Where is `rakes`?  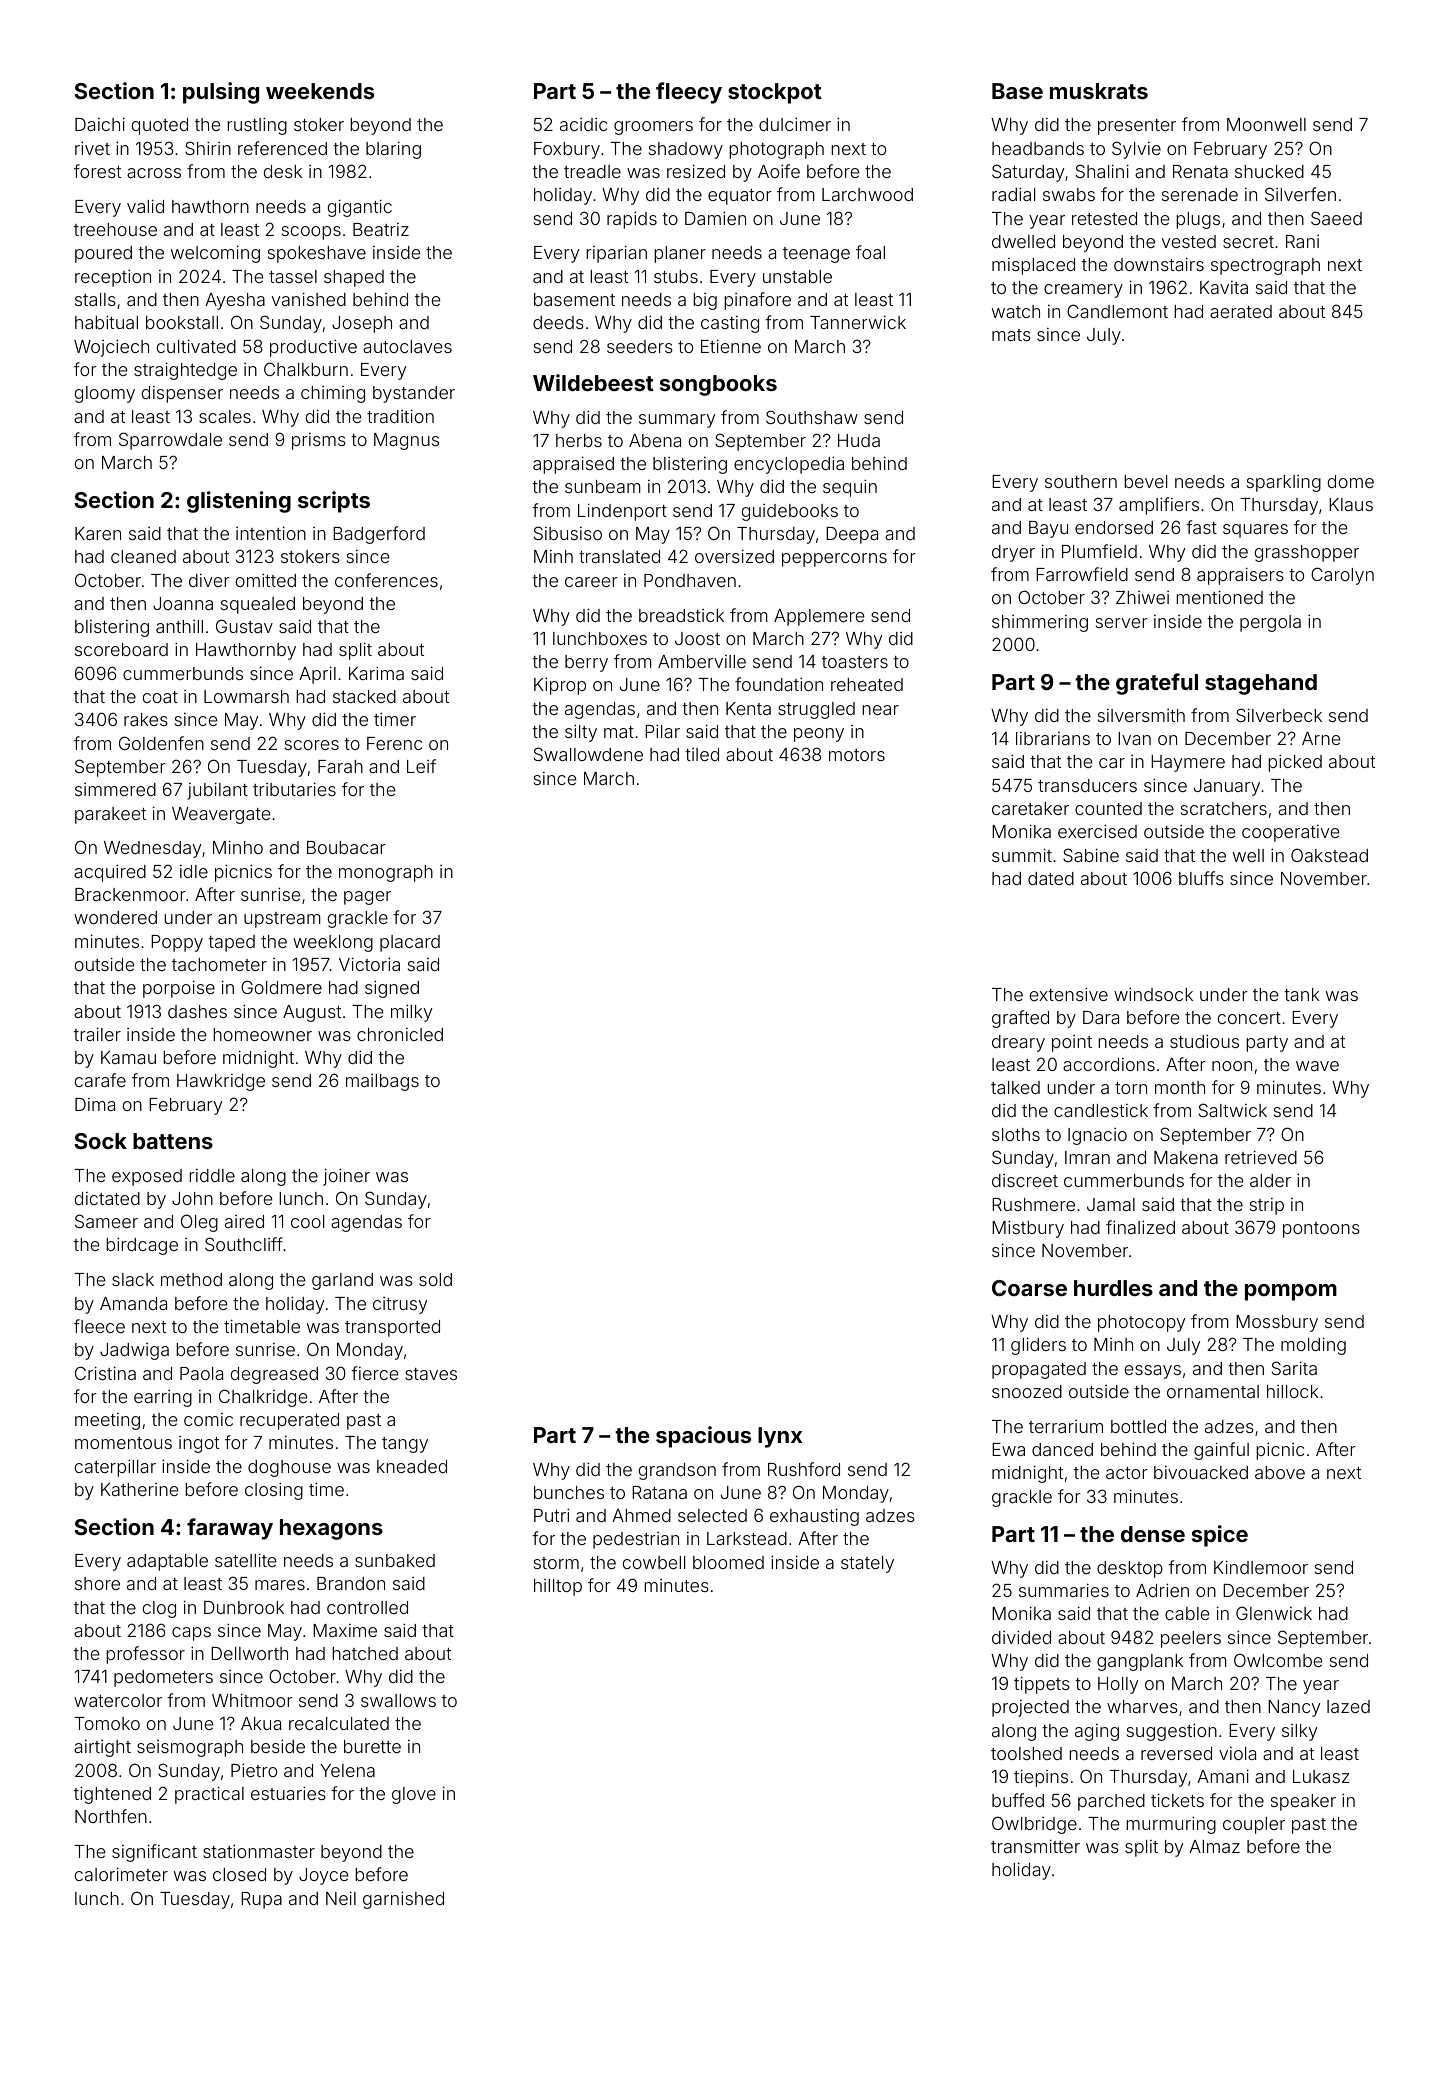
rakes is located at coordinates (146, 719).
